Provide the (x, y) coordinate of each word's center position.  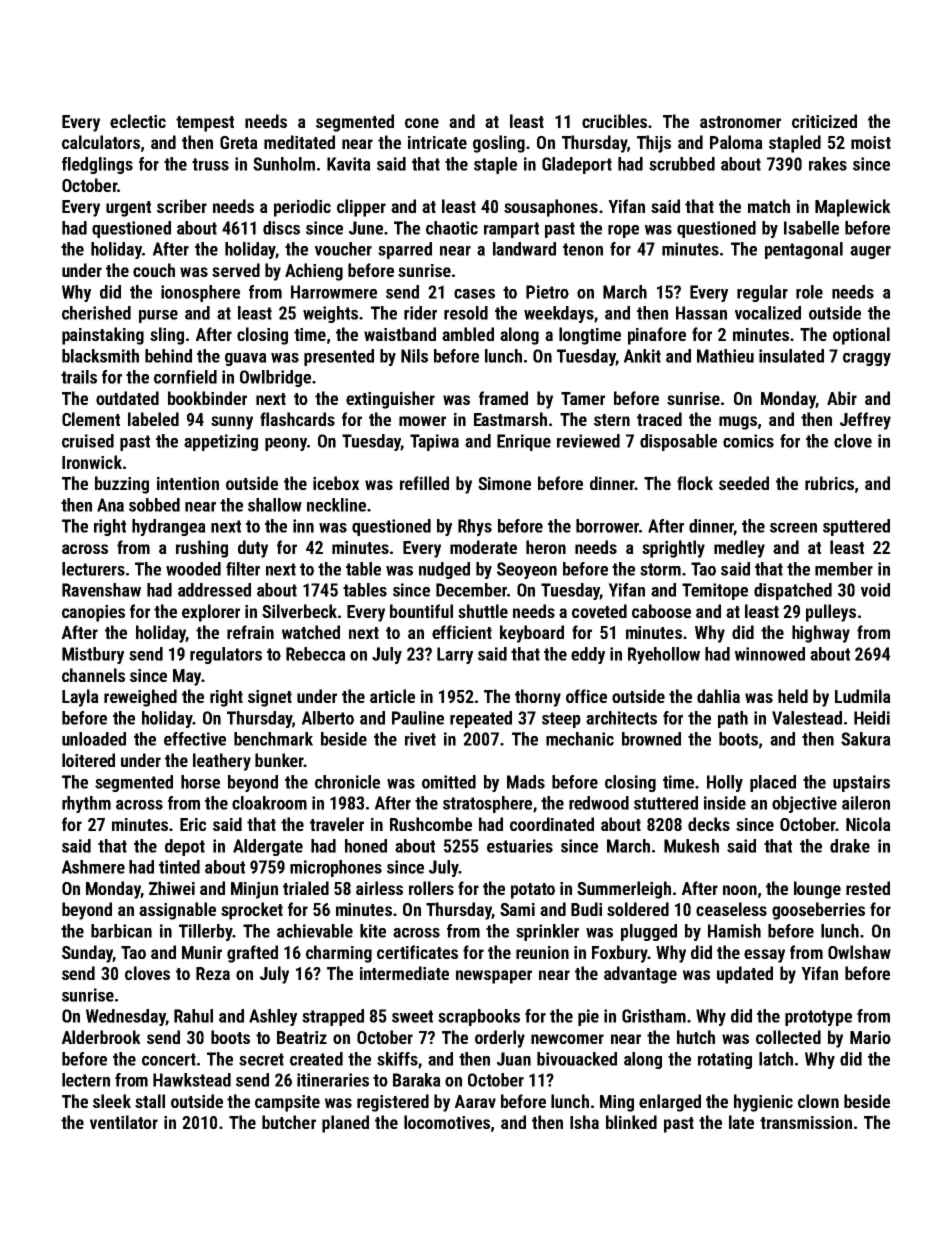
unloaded (94, 739)
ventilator (124, 1122)
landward (524, 249)
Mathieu (725, 356)
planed (345, 1124)
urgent (128, 209)
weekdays (559, 314)
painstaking (103, 336)
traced (659, 419)
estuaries (520, 846)
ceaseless (731, 909)
